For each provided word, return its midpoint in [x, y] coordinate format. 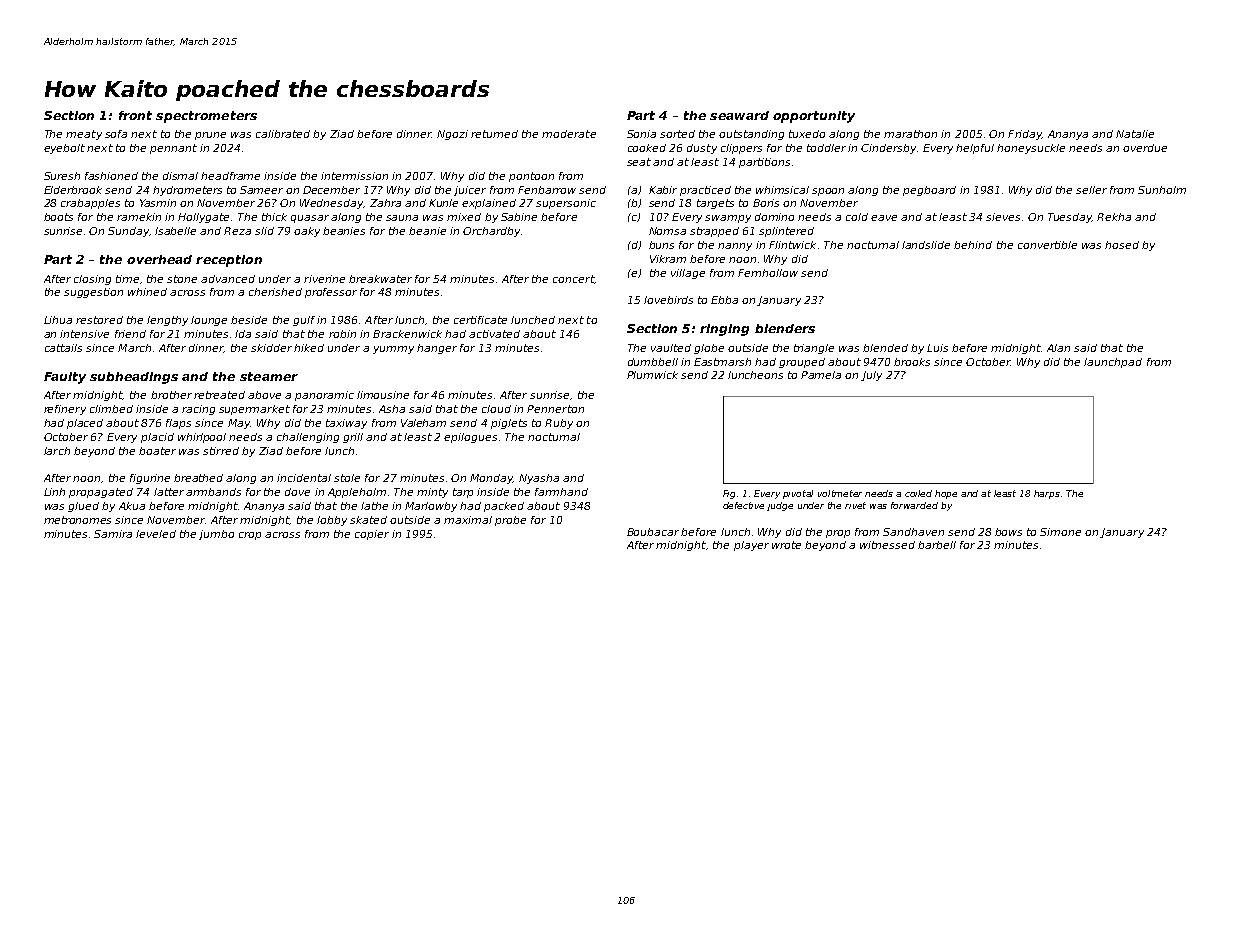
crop [250, 536]
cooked [647, 148]
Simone [1060, 532]
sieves [1003, 217]
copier [372, 535]
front [135, 115]
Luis [937, 348]
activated [494, 334]
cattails [63, 348]
